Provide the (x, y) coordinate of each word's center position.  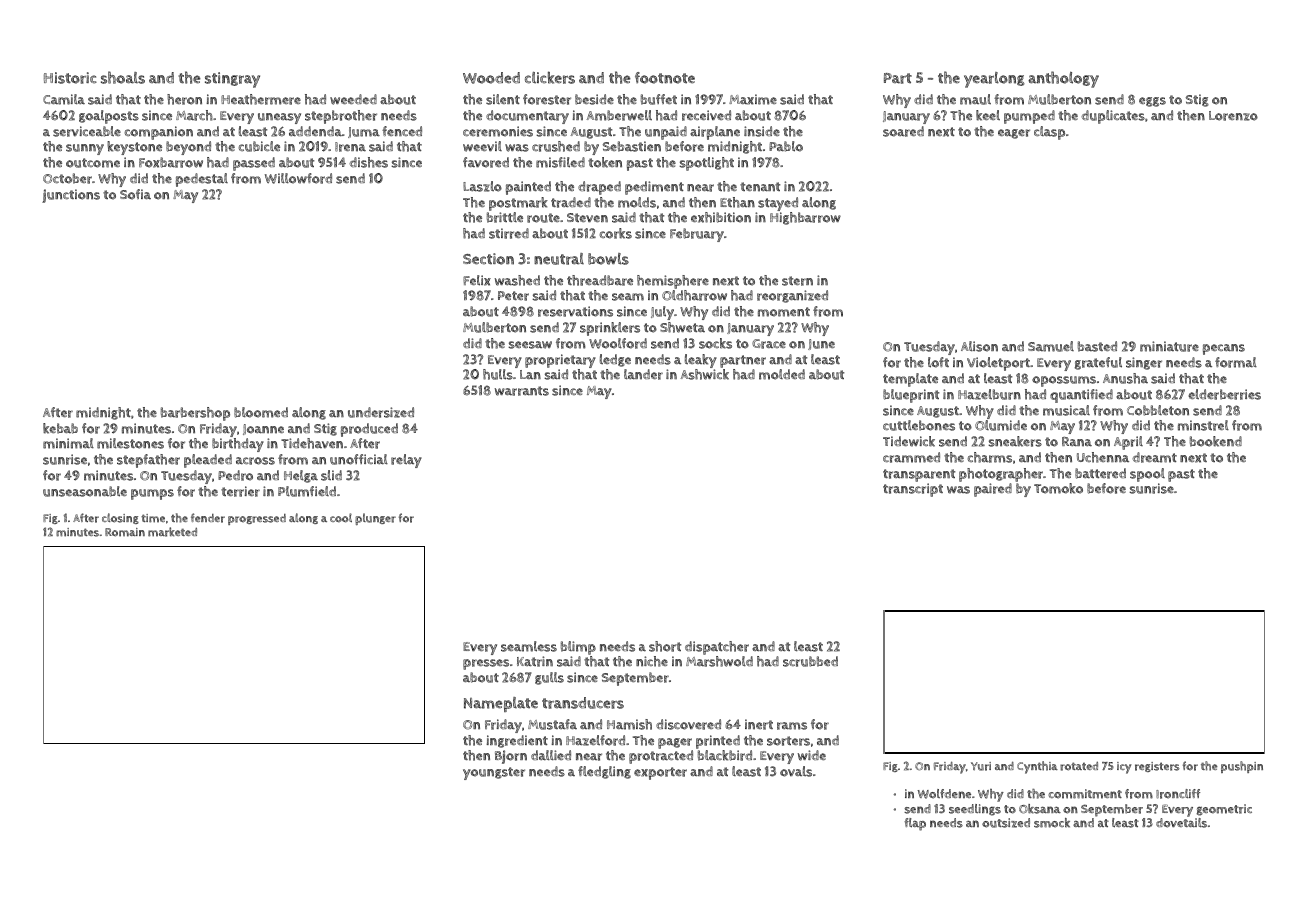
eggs (1152, 102)
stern (797, 281)
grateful (1098, 363)
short (665, 646)
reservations (575, 311)
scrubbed (810, 661)
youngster (494, 773)
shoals (123, 77)
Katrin (535, 661)
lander (643, 374)
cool (341, 518)
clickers (550, 77)
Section (488, 259)
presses (486, 664)
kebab (60, 428)
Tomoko (1058, 488)
